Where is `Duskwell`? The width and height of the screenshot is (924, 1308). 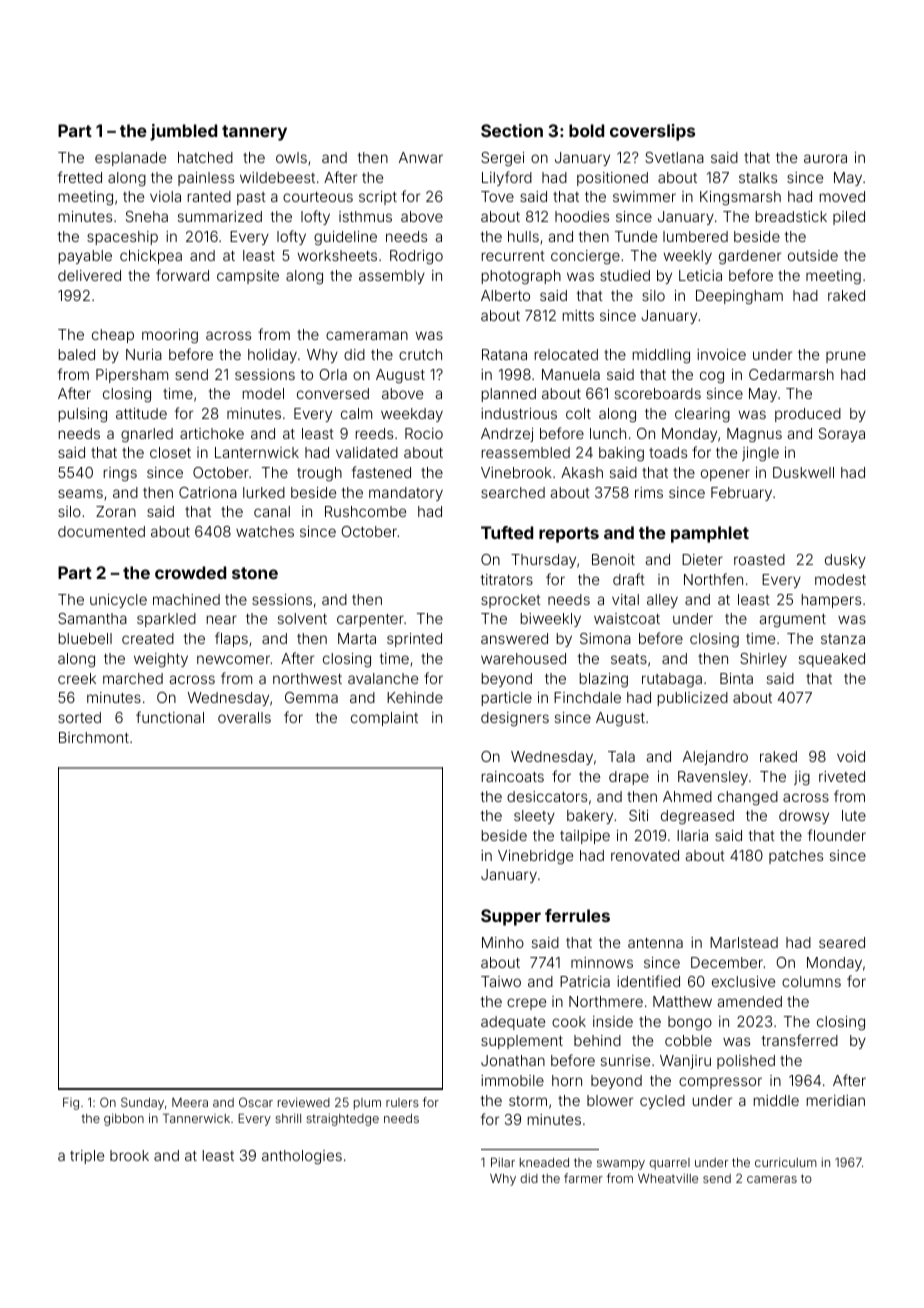 Duskwell is located at coordinates (803, 472).
